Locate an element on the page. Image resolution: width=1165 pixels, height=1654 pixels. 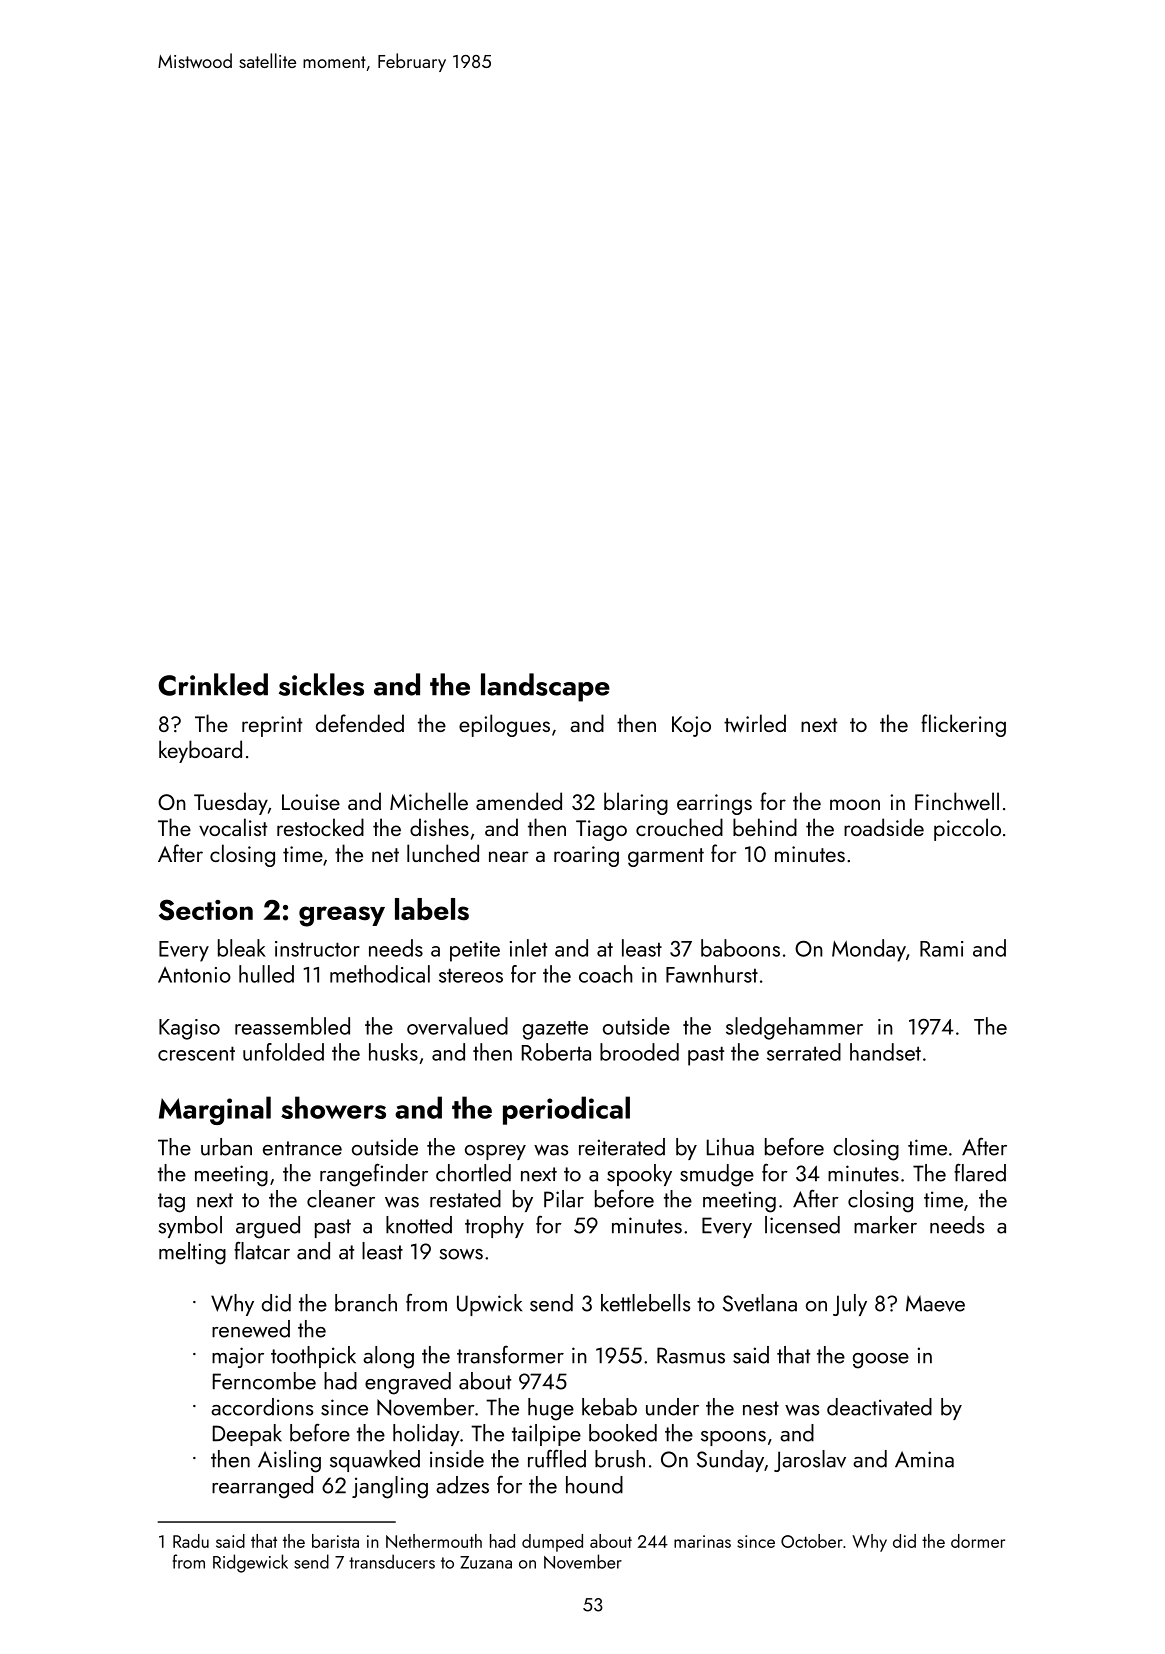
flickering is located at coordinates (963, 725).
